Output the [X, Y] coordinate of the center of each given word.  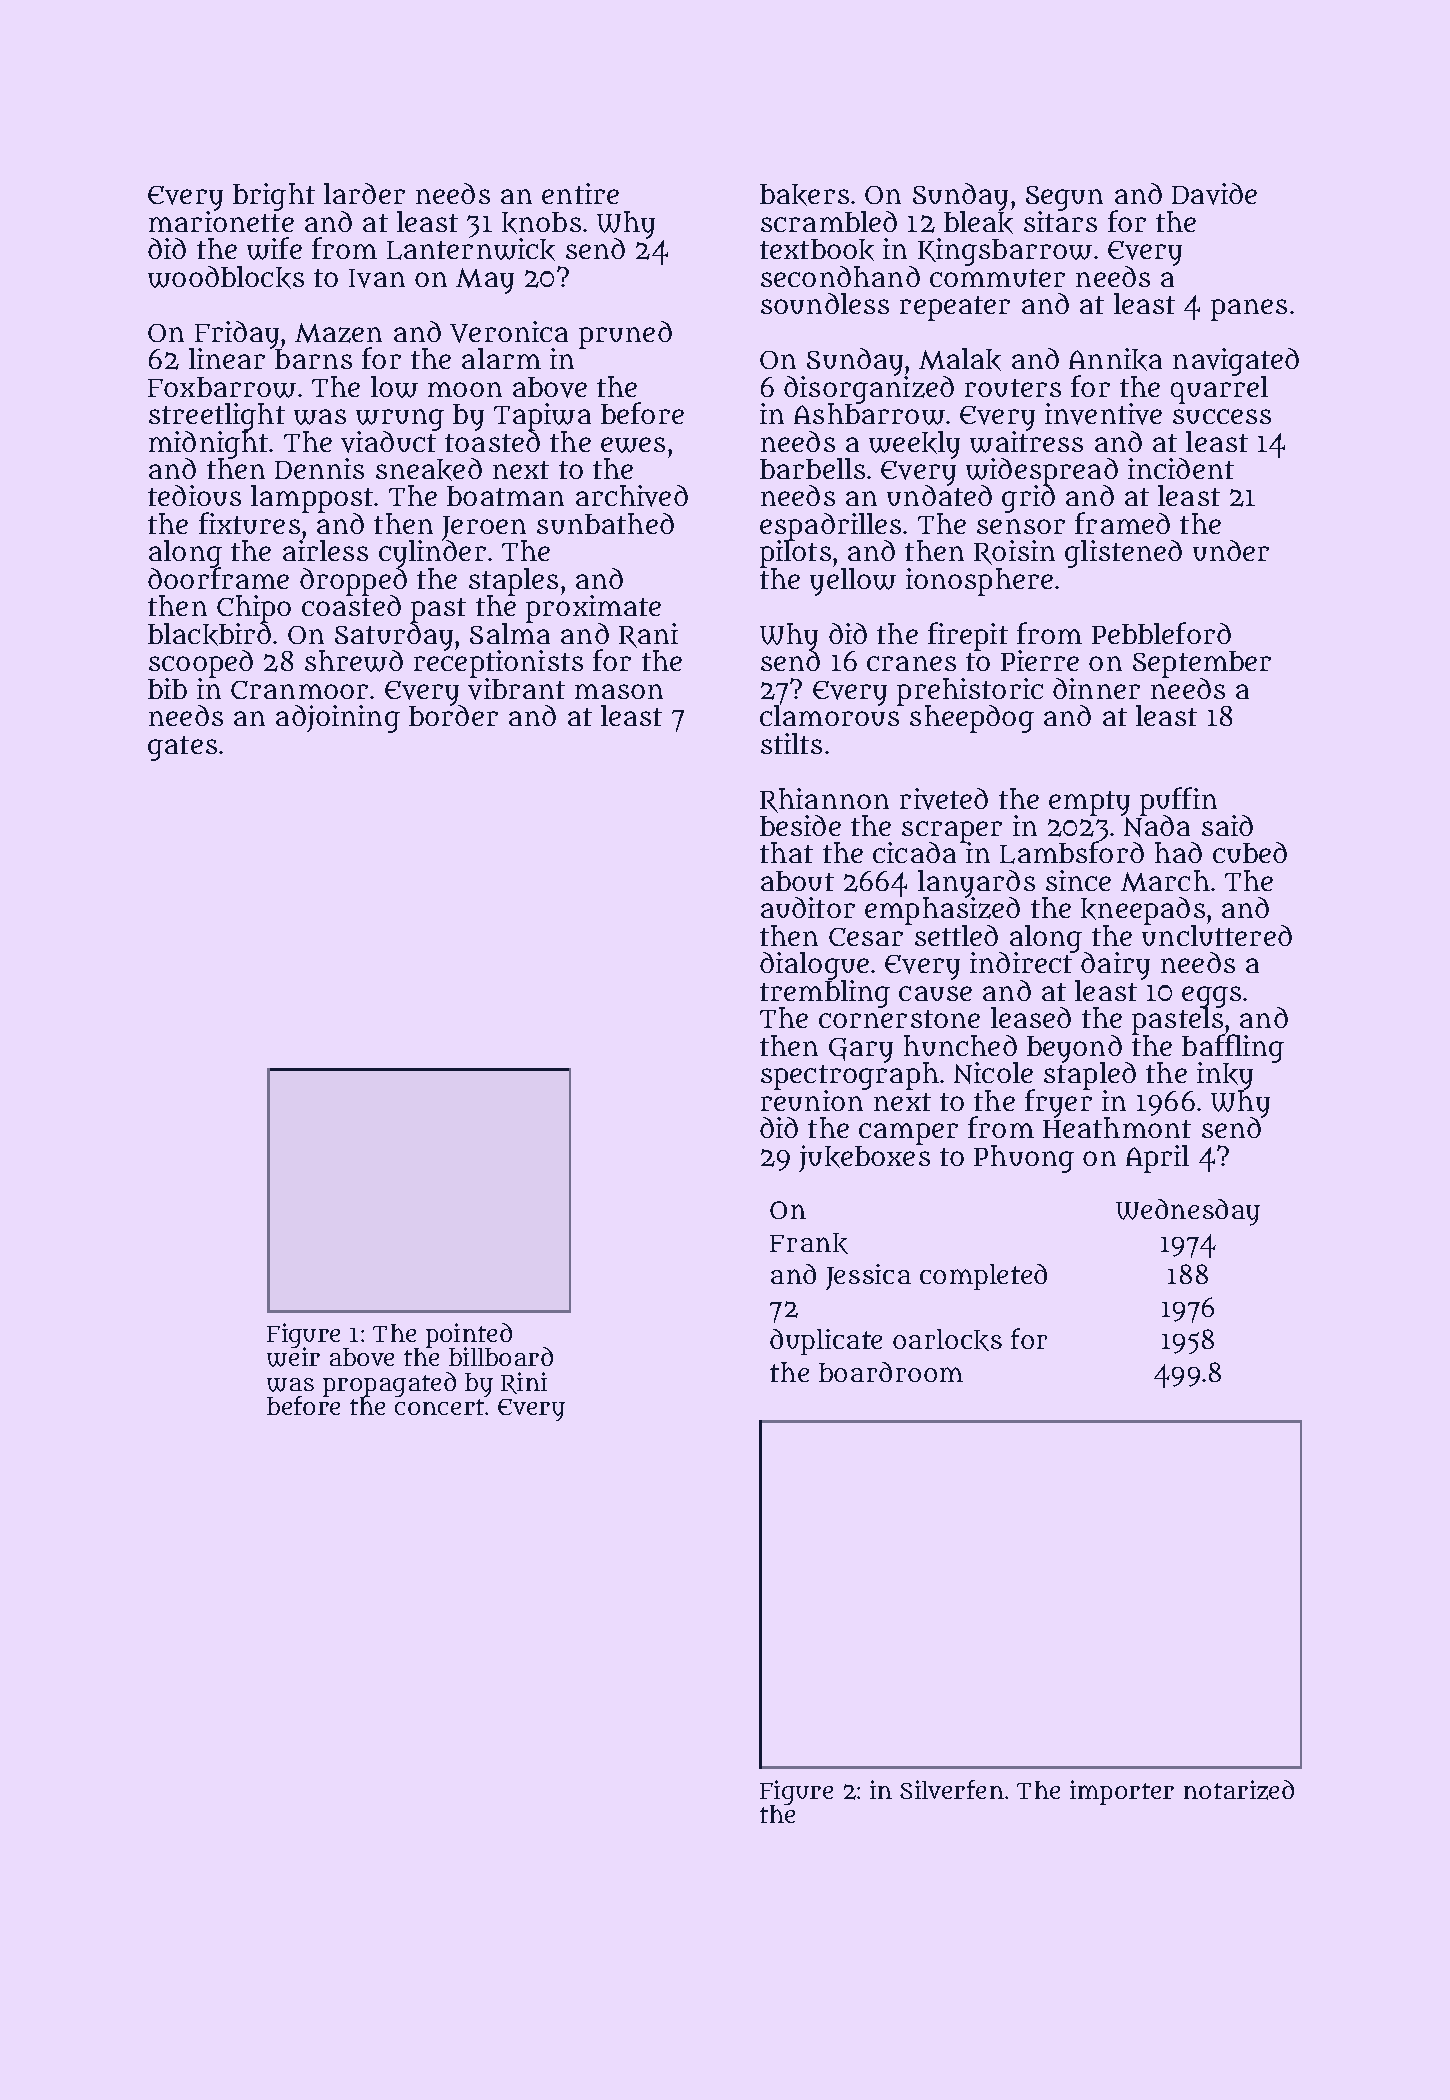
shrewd [354, 661]
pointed [469, 1335]
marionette [221, 221]
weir [293, 1357]
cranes [911, 663]
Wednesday [1188, 1212]
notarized [1239, 1790]
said [1227, 825]
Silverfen [952, 1789]
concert [439, 1407]
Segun [1064, 198]
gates [182, 748]
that [786, 852]
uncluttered [1217, 935]
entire [580, 193]
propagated [389, 1385]
